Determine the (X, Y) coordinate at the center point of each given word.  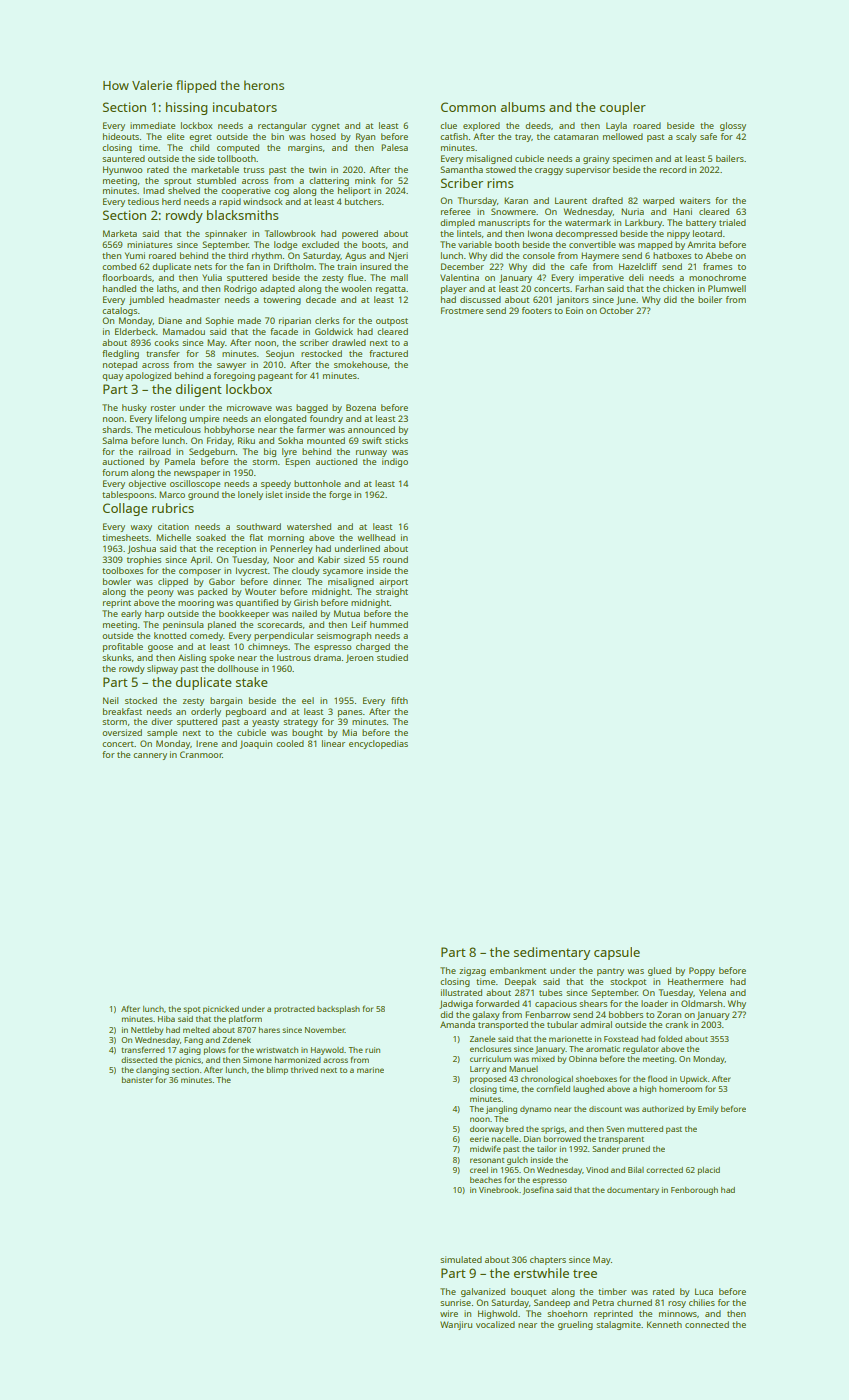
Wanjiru (456, 1325)
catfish (454, 136)
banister (137, 1080)
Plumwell (727, 288)
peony (161, 593)
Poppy (702, 971)
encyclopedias (378, 744)
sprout (177, 182)
